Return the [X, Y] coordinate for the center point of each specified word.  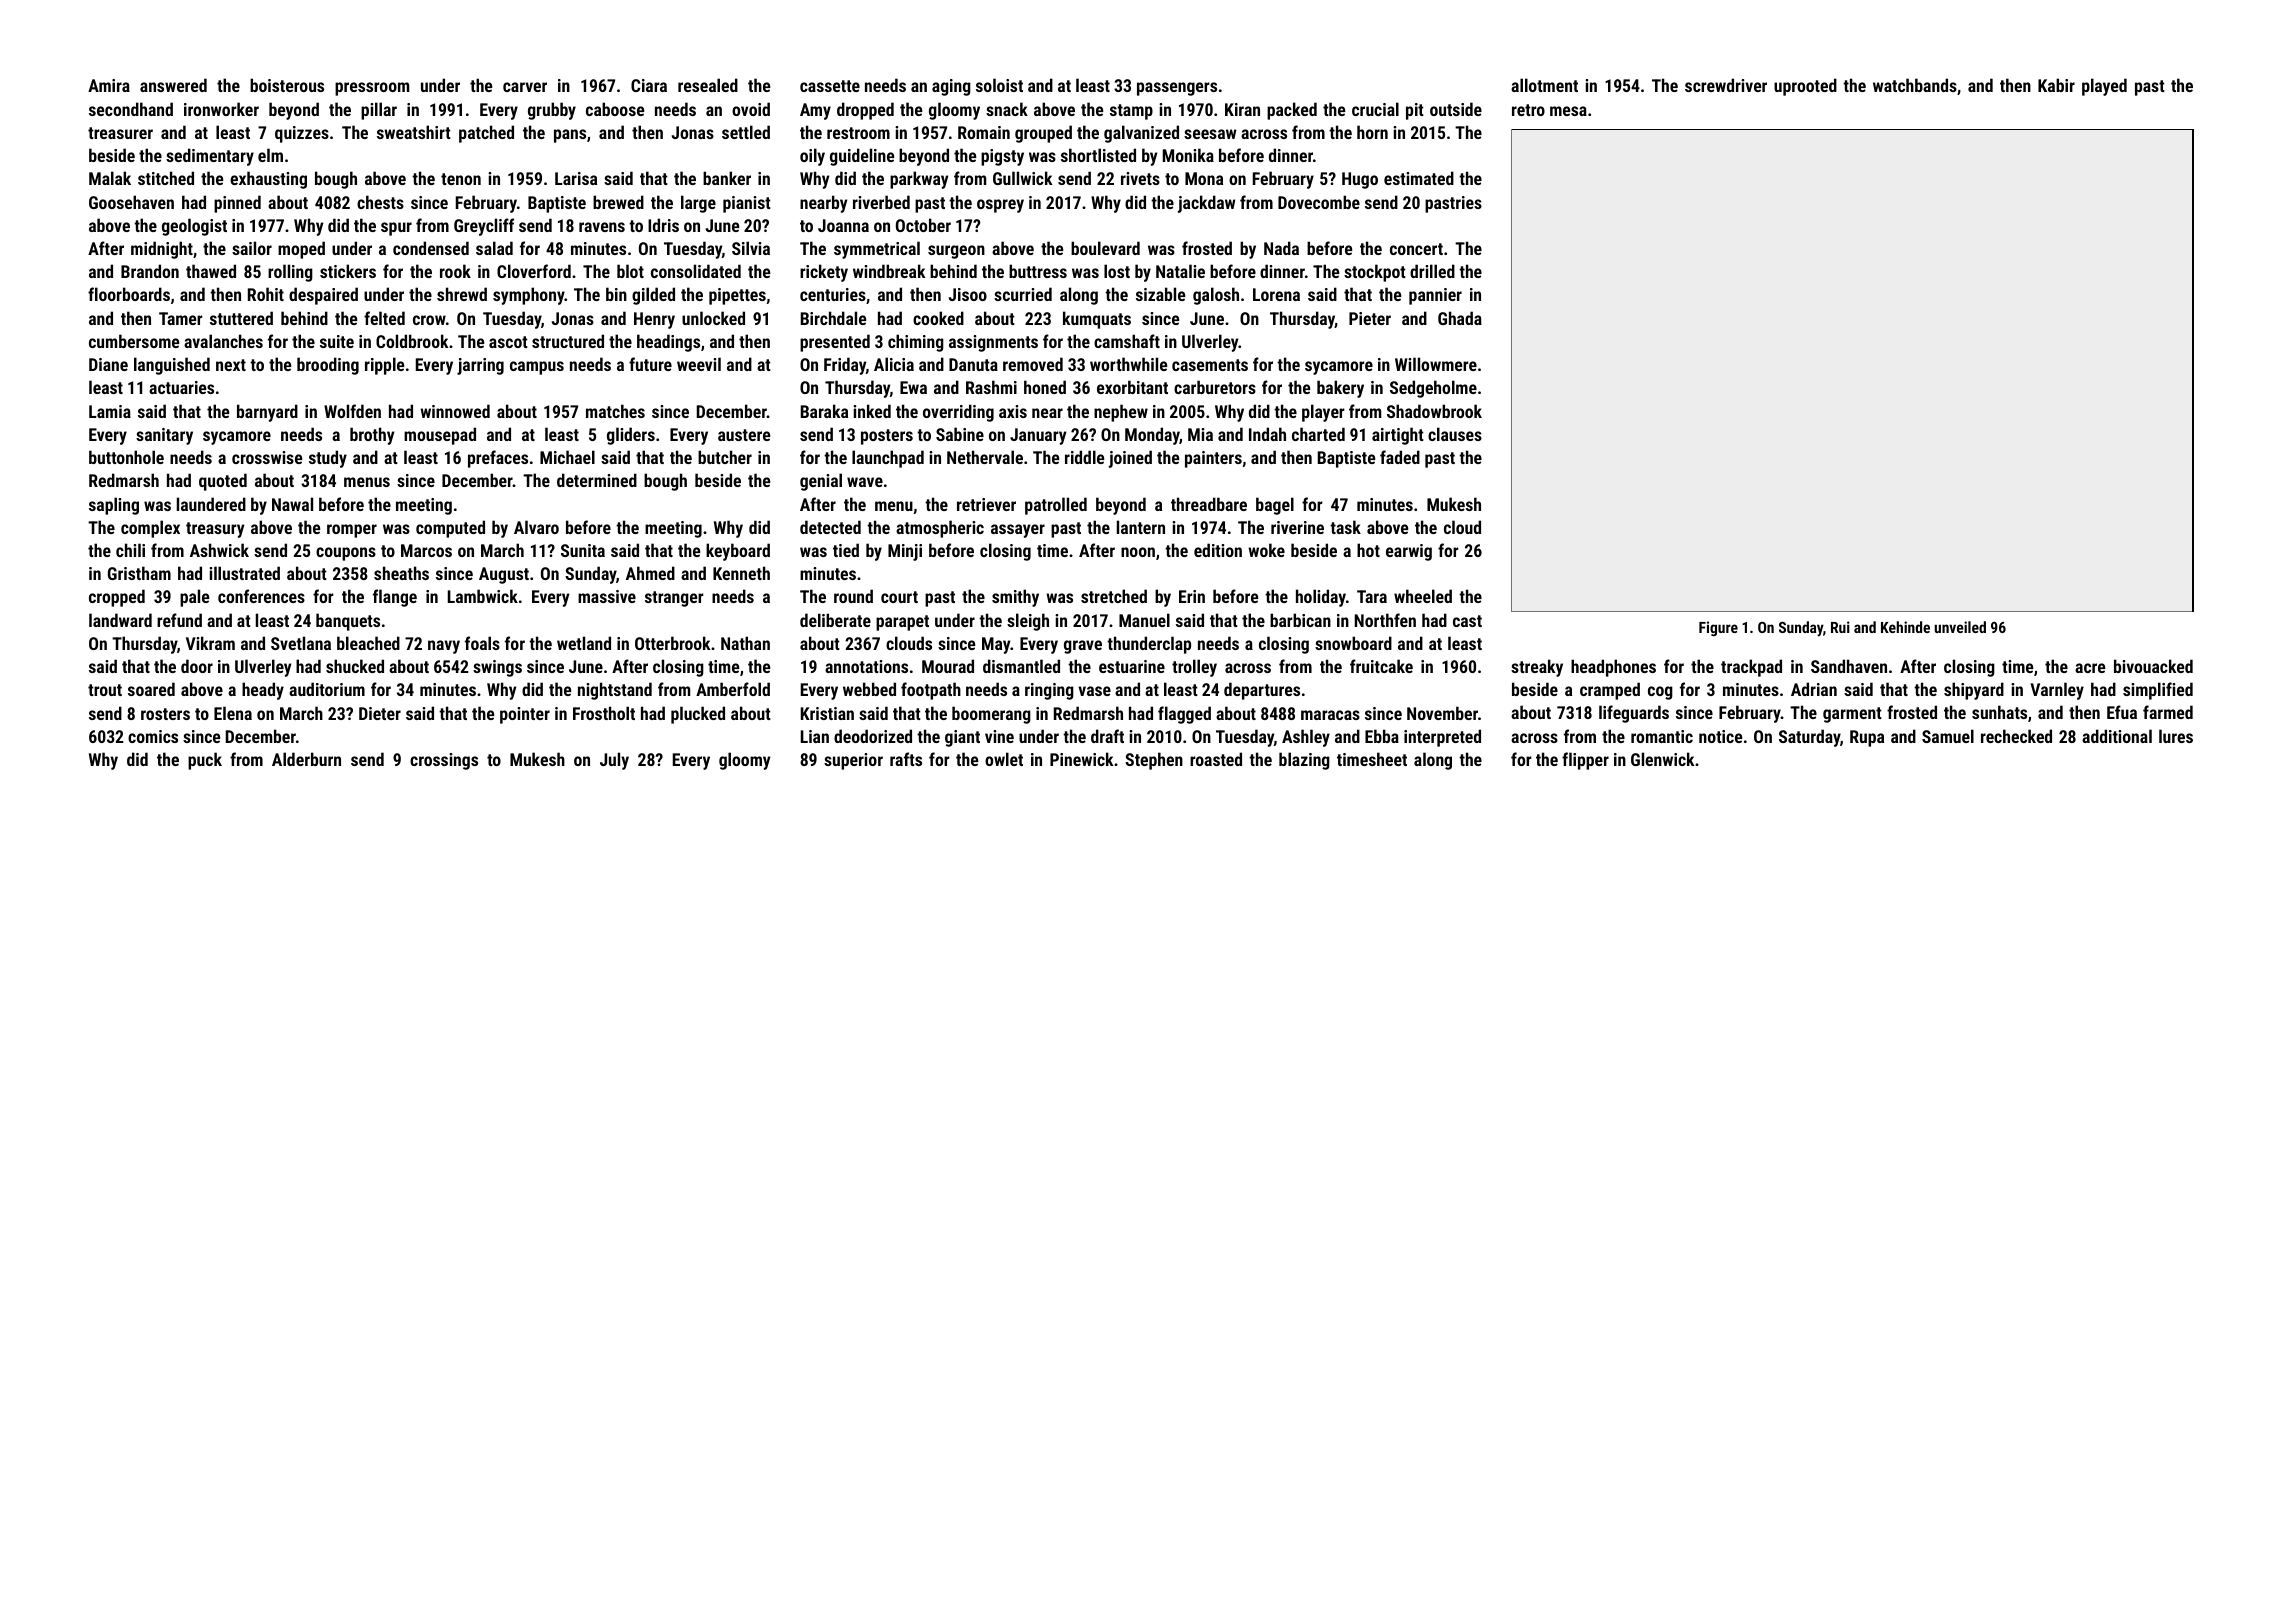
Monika [1188, 155]
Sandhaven [1849, 666]
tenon [461, 179]
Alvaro [536, 527]
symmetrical [877, 250]
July [614, 761]
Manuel [1144, 620]
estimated [1419, 178]
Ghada [1460, 318]
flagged [1184, 715]
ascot [508, 342]
